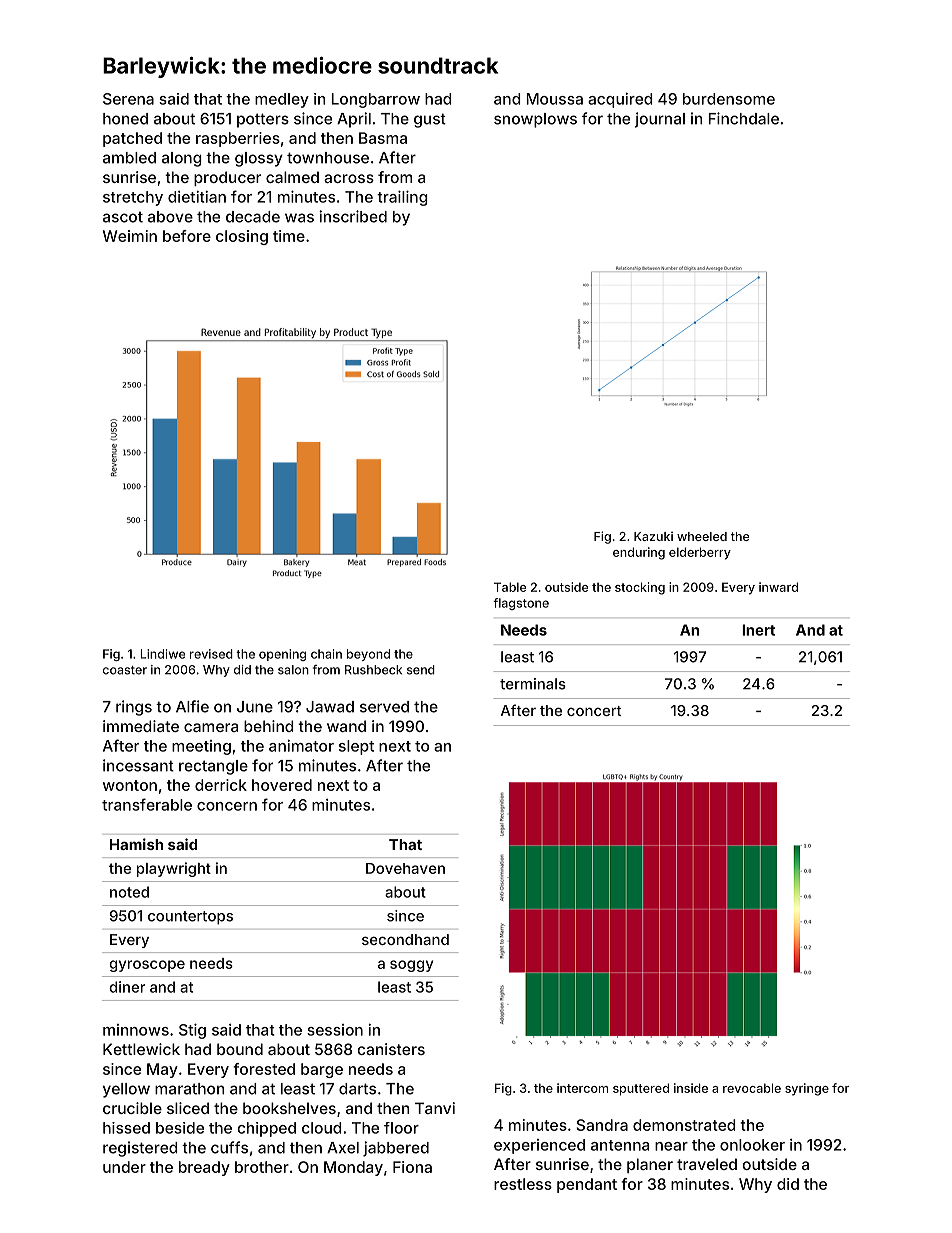 This screenshot has width=952, height=1233. I want to click on Serena, so click(128, 99).
